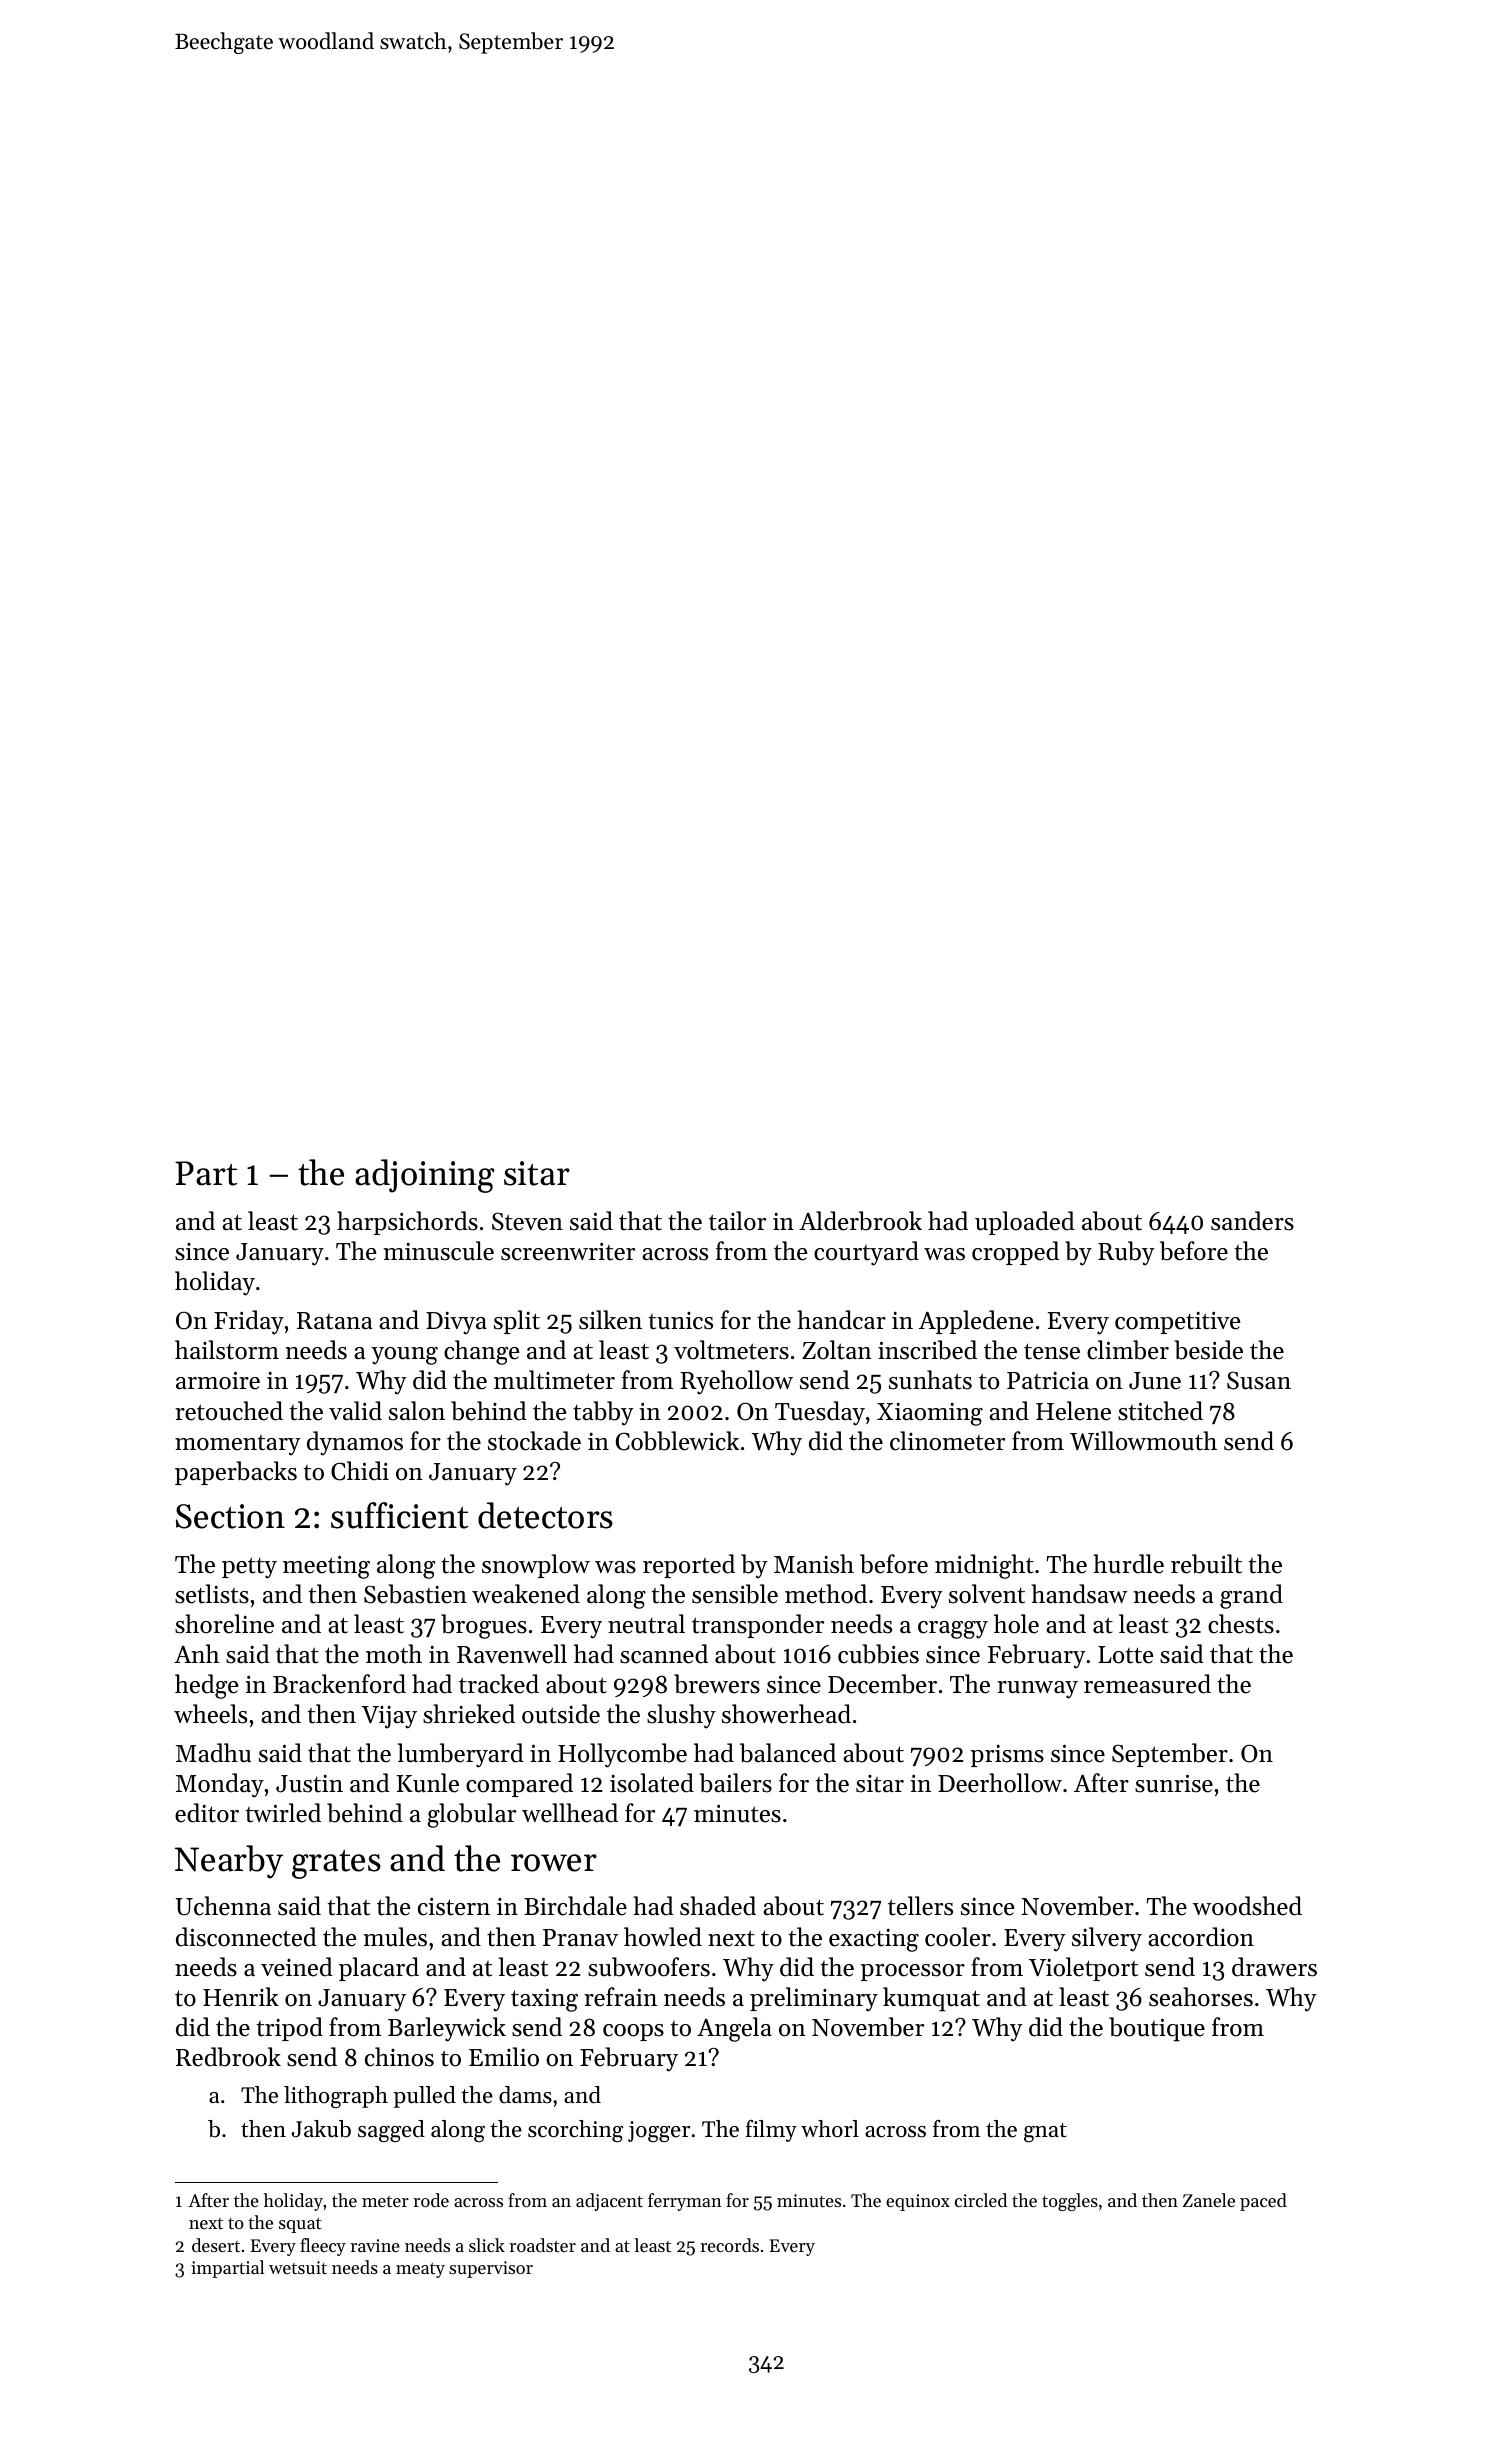 This page has height=2464, width=1496. What do you see at coordinates (230, 1516) in the page?
I see `Section` at bounding box center [230, 1516].
